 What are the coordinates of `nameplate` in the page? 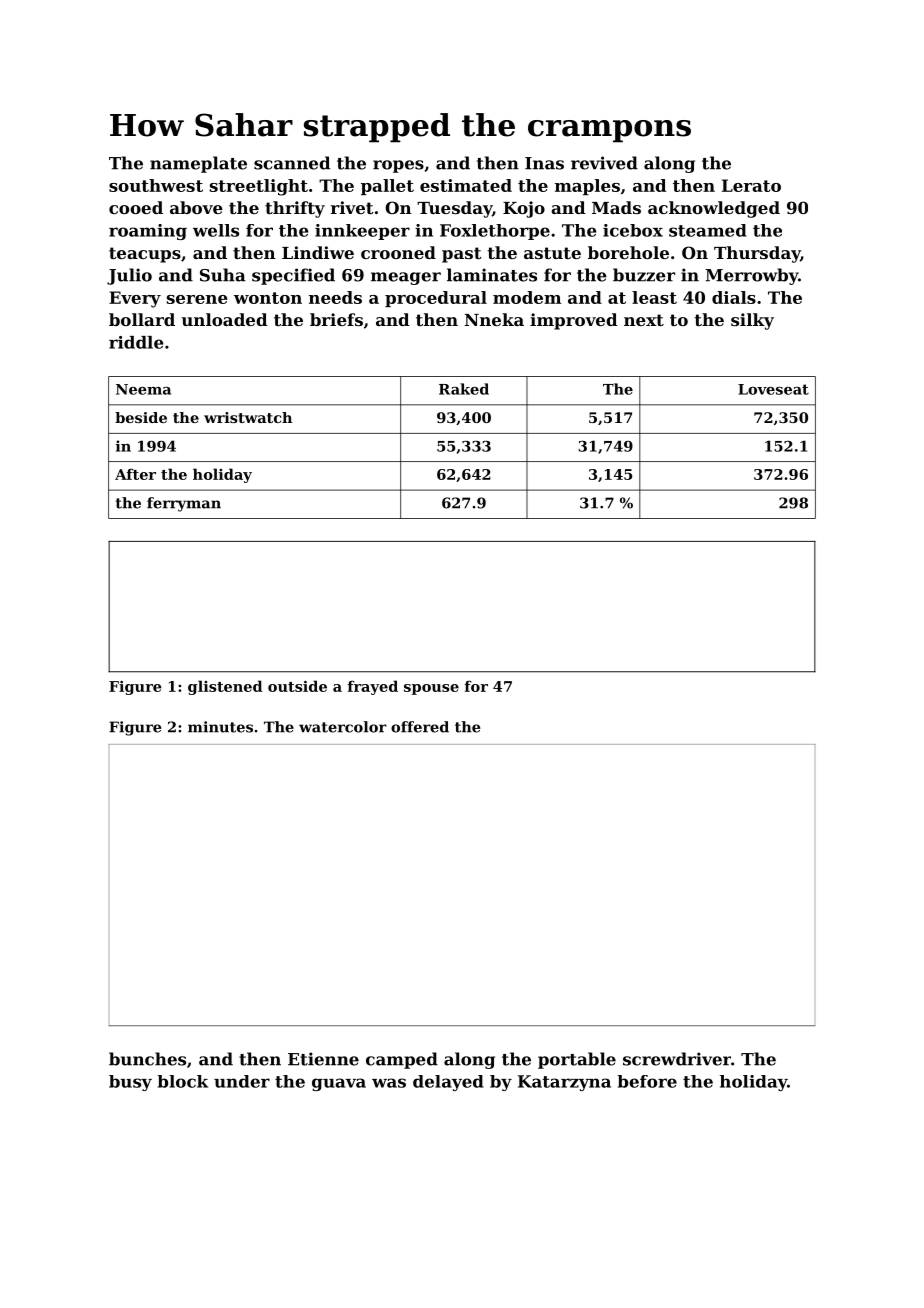 It's located at (198, 164).
